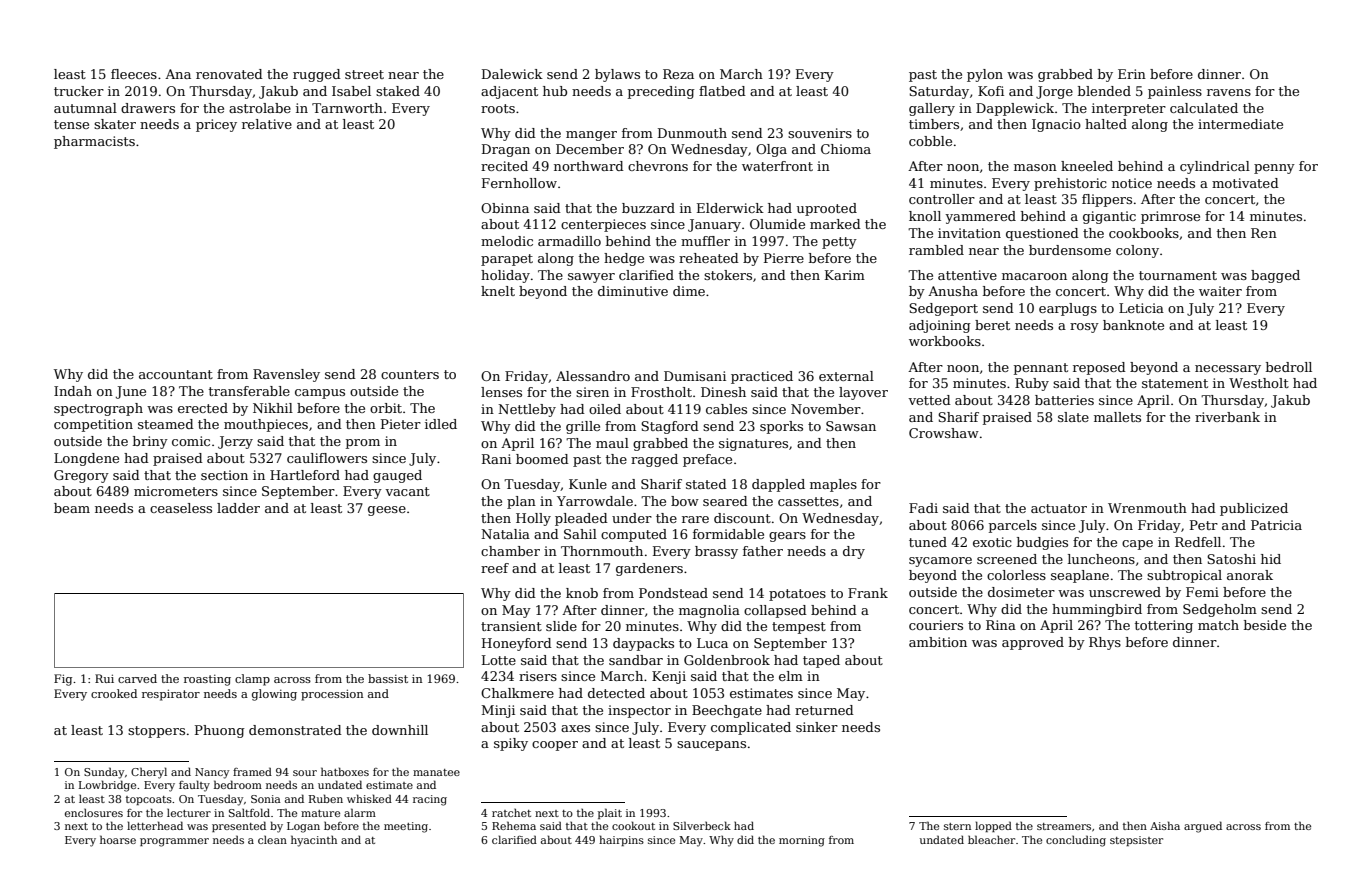 The image size is (1372, 887). What do you see at coordinates (1056, 125) in the screenshot?
I see `Ignacio` at bounding box center [1056, 125].
